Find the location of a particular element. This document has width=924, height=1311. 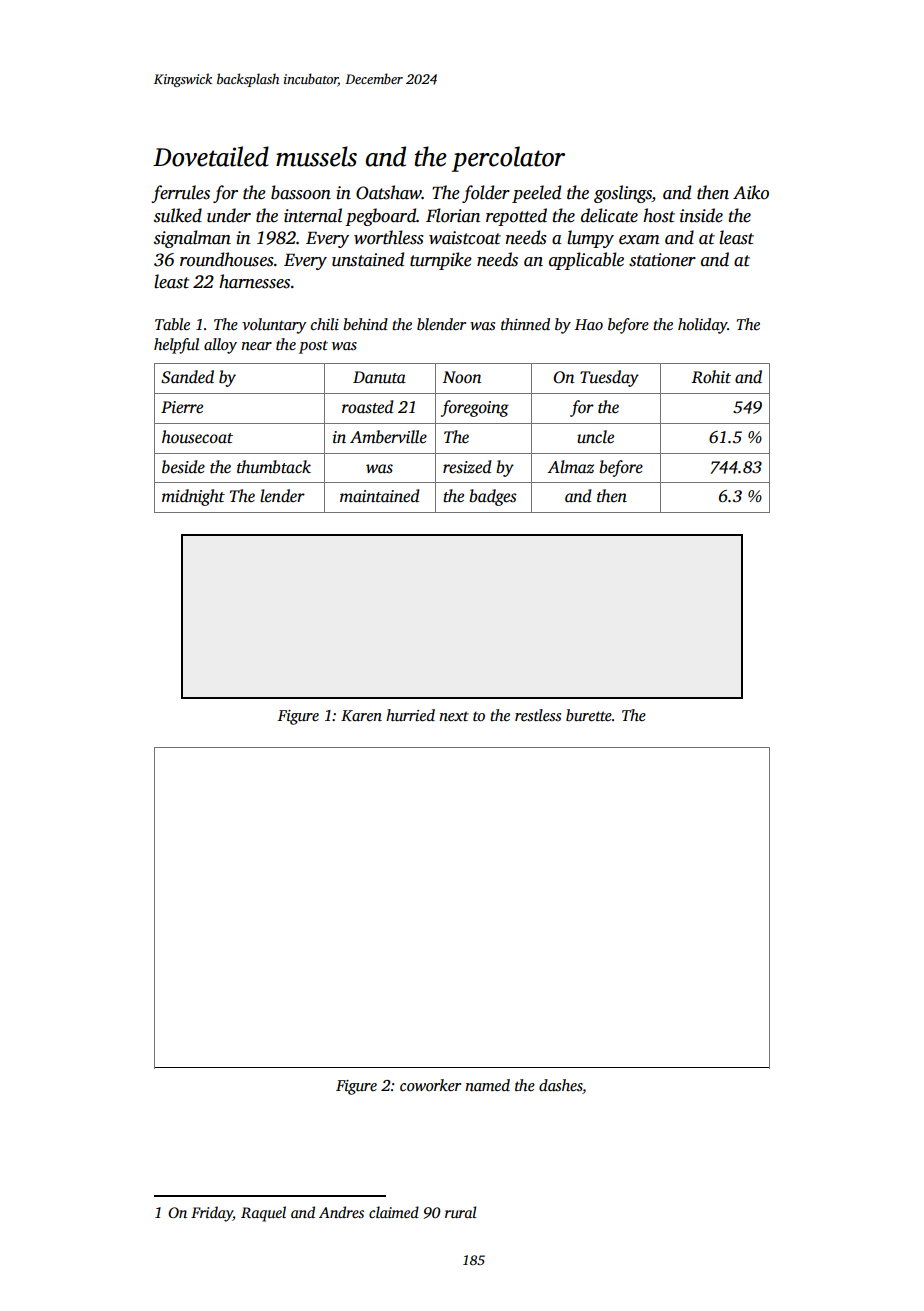

pegboard is located at coordinates (380, 217).
